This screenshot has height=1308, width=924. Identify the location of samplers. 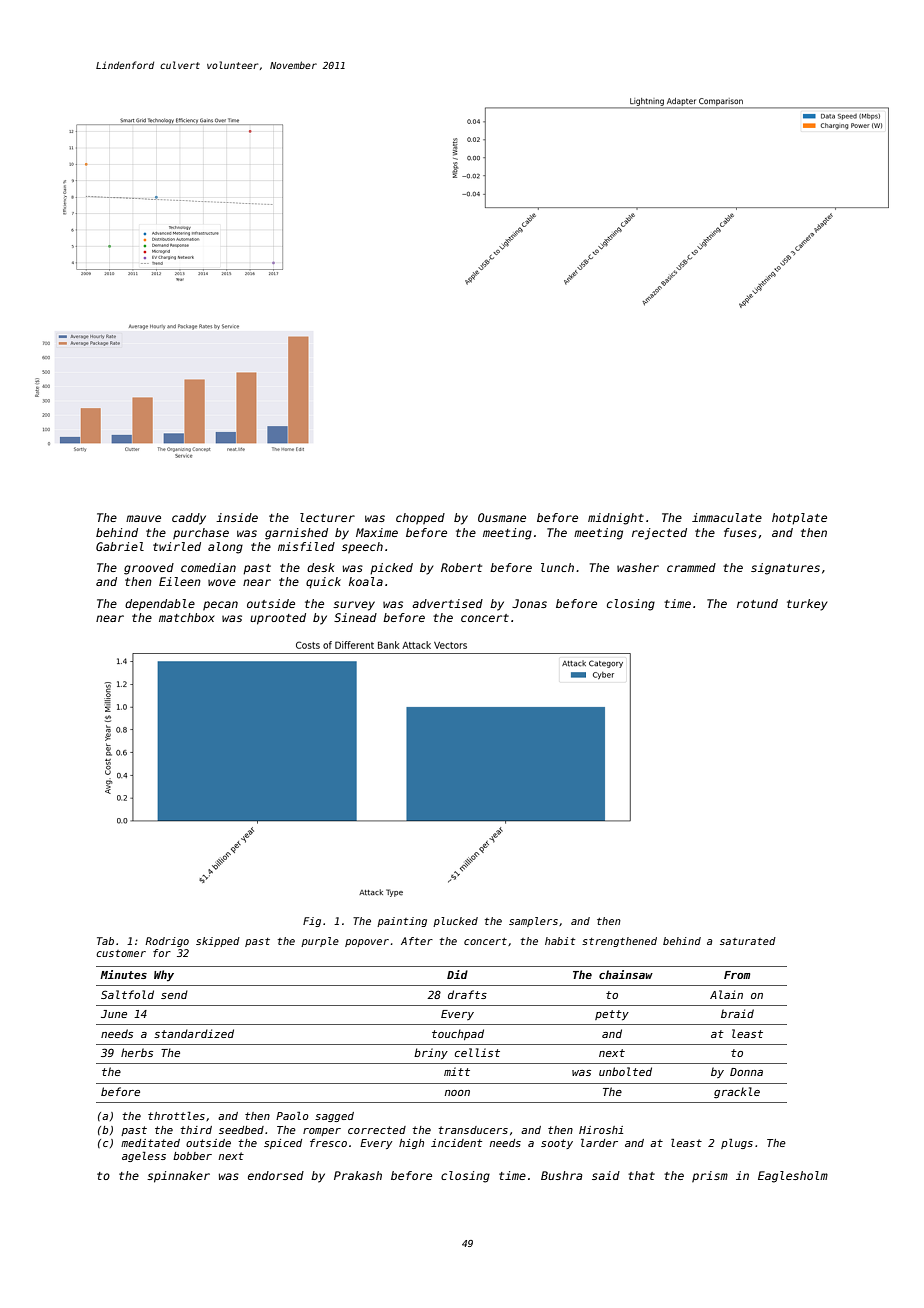
(533, 922).
